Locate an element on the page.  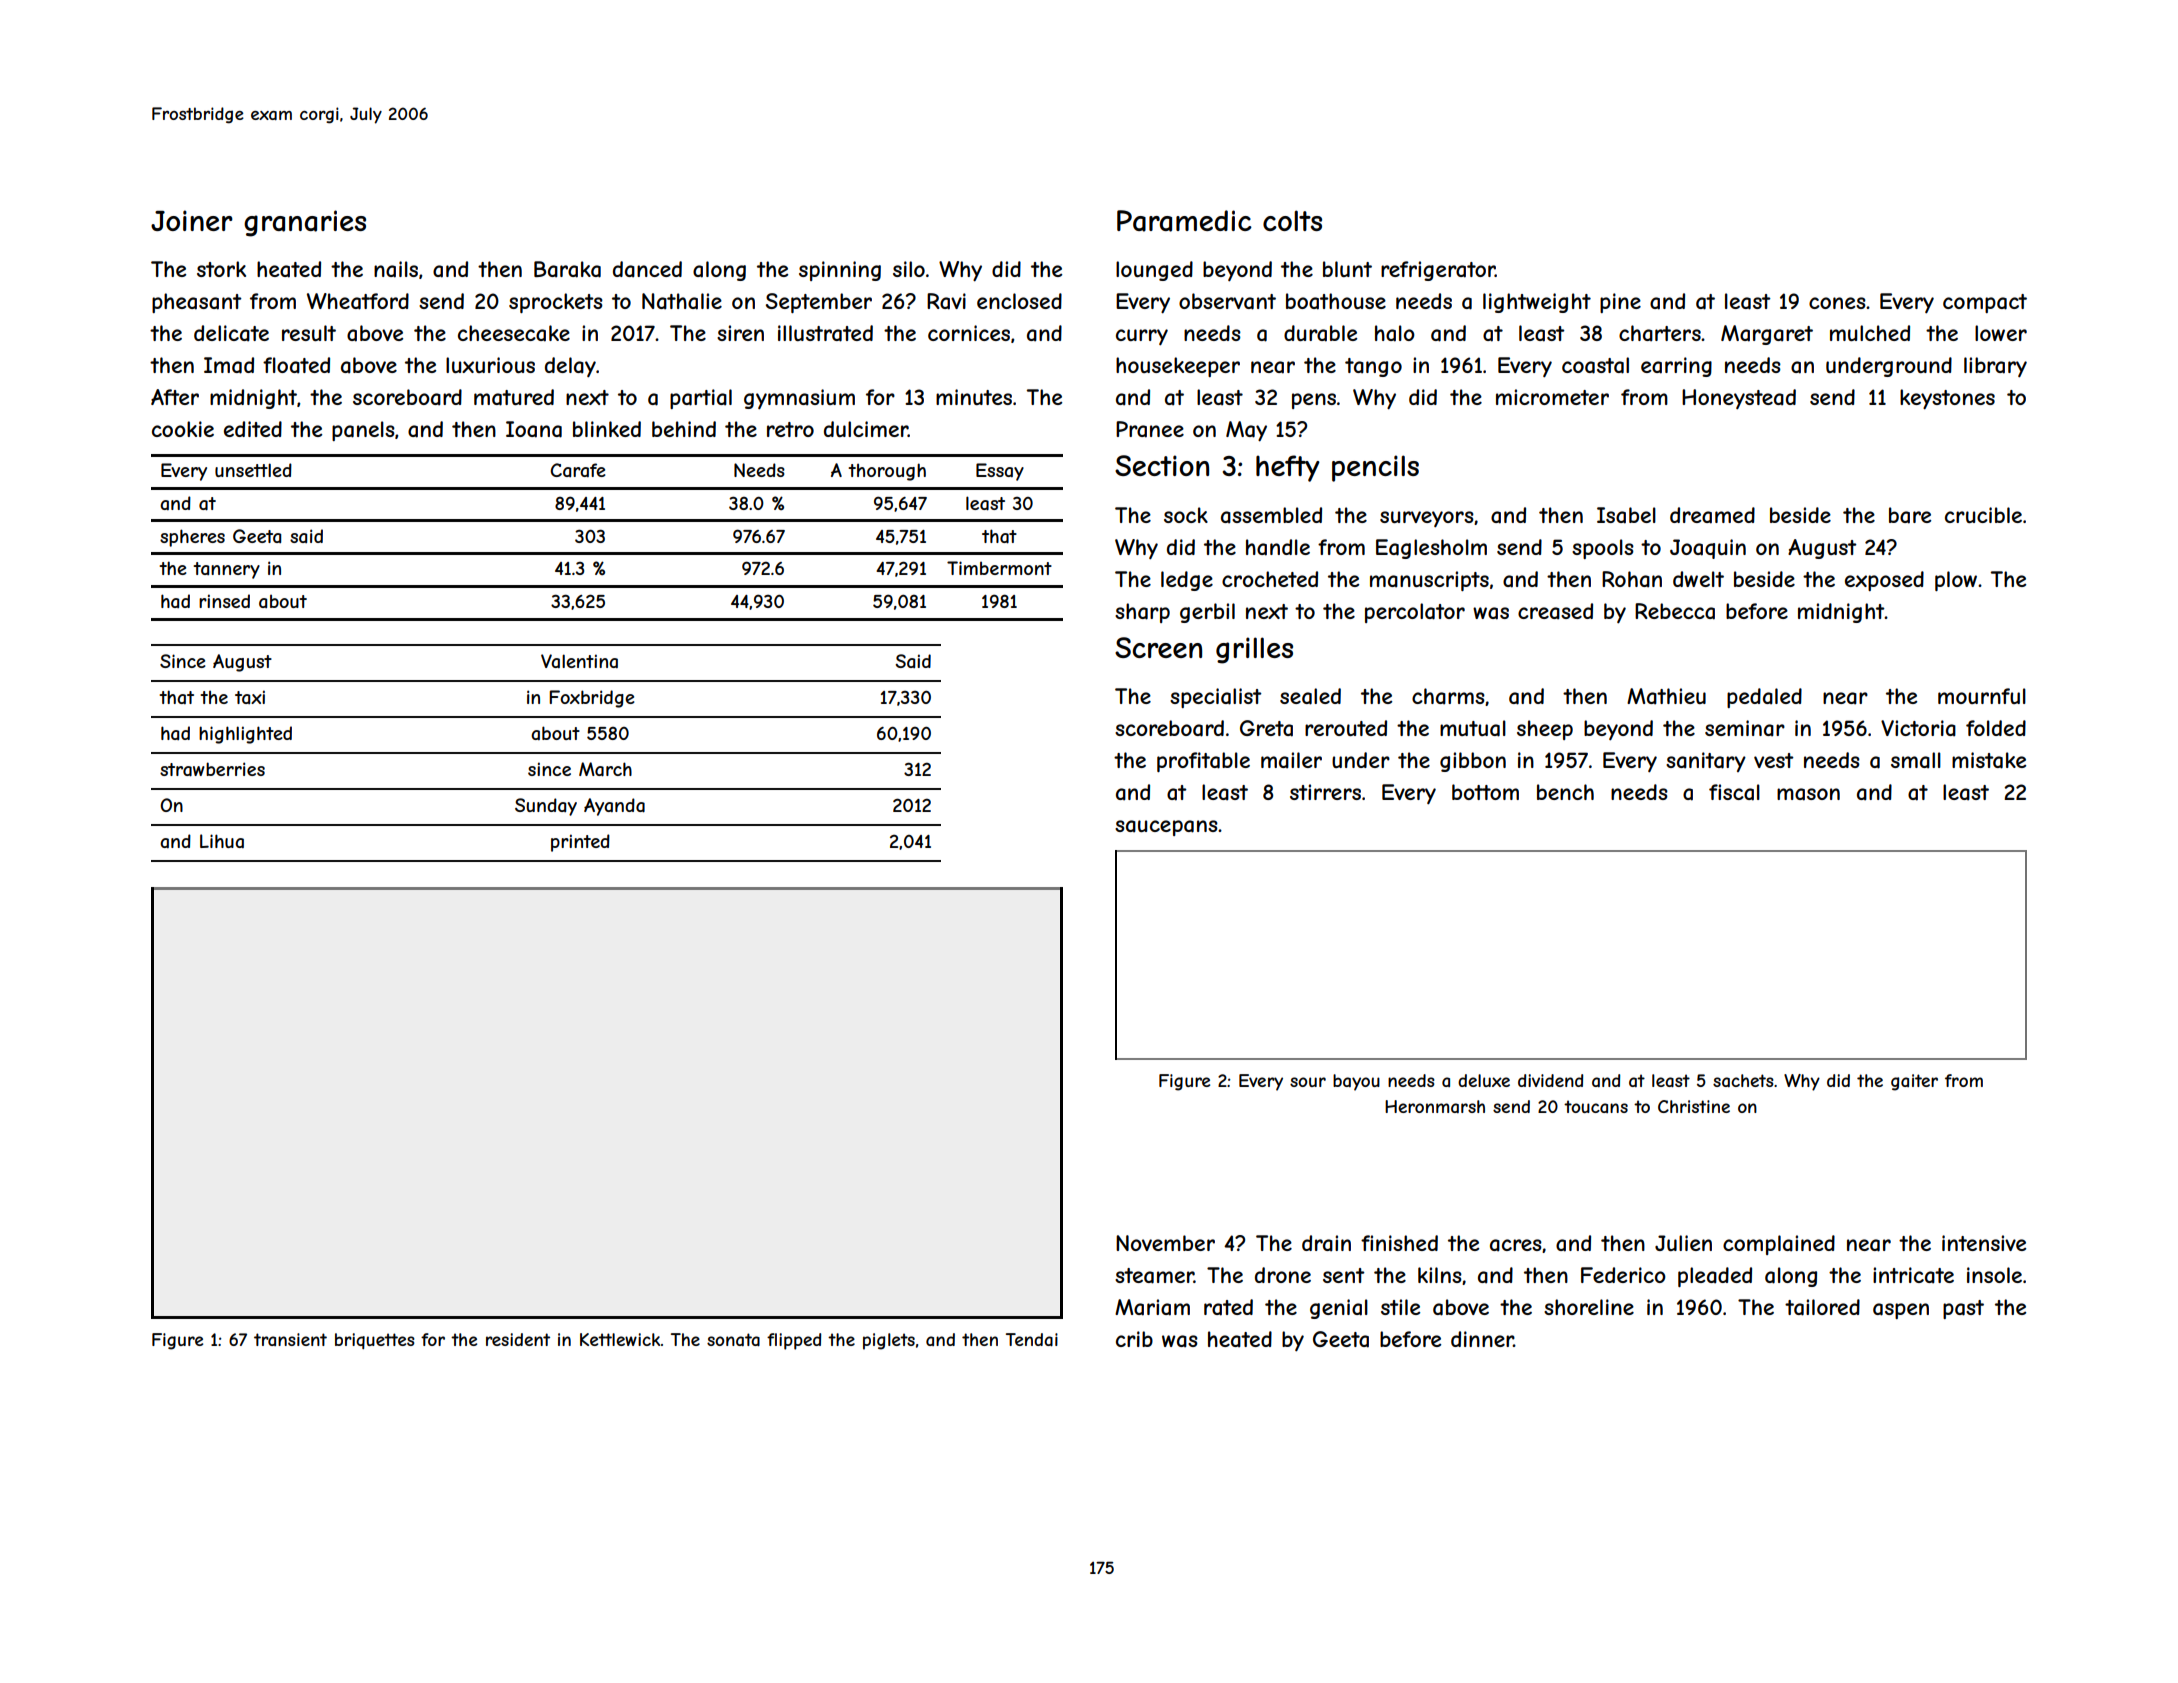
gaiter is located at coordinates (1914, 1082).
